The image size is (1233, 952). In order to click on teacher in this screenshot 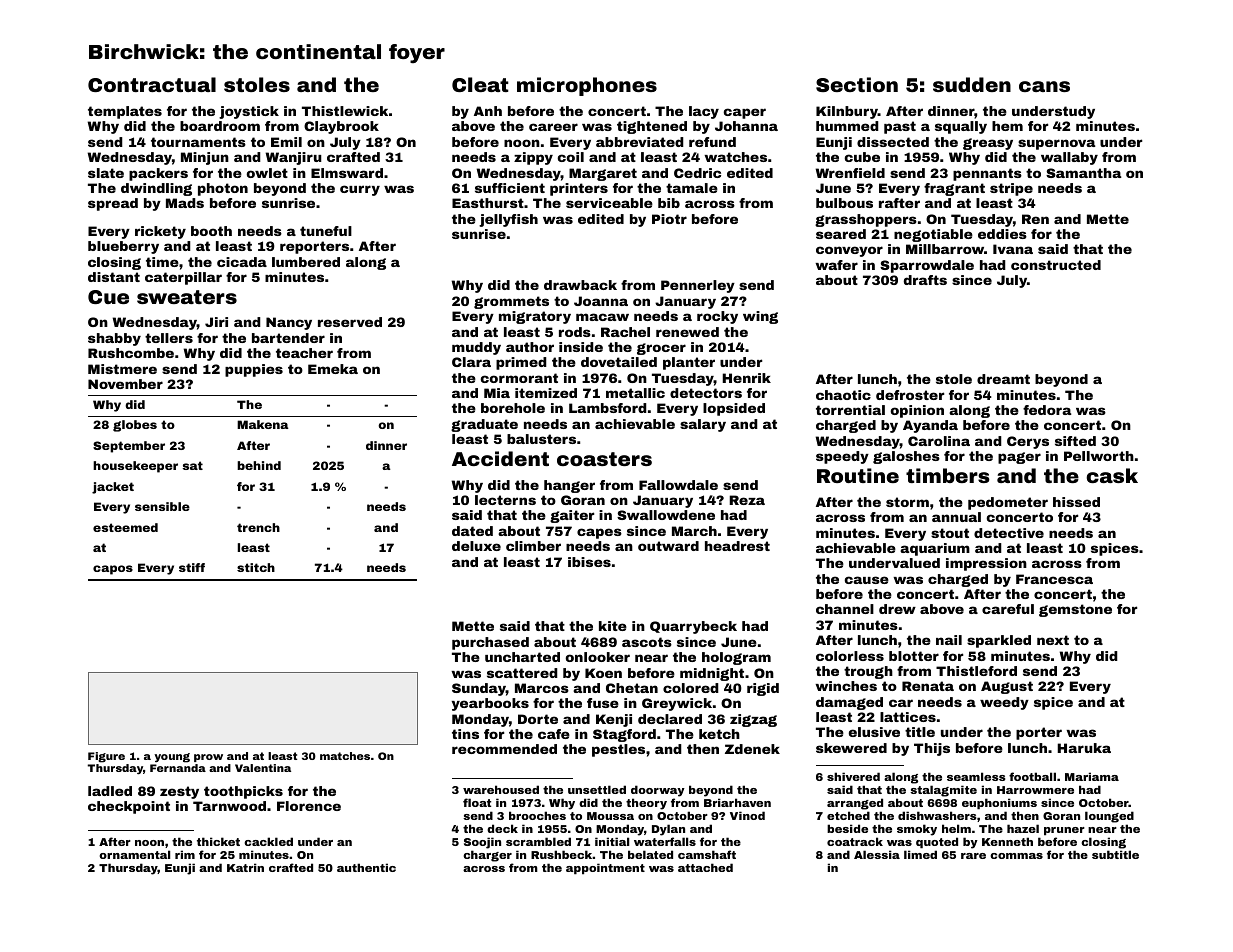, I will do `click(304, 353)`.
